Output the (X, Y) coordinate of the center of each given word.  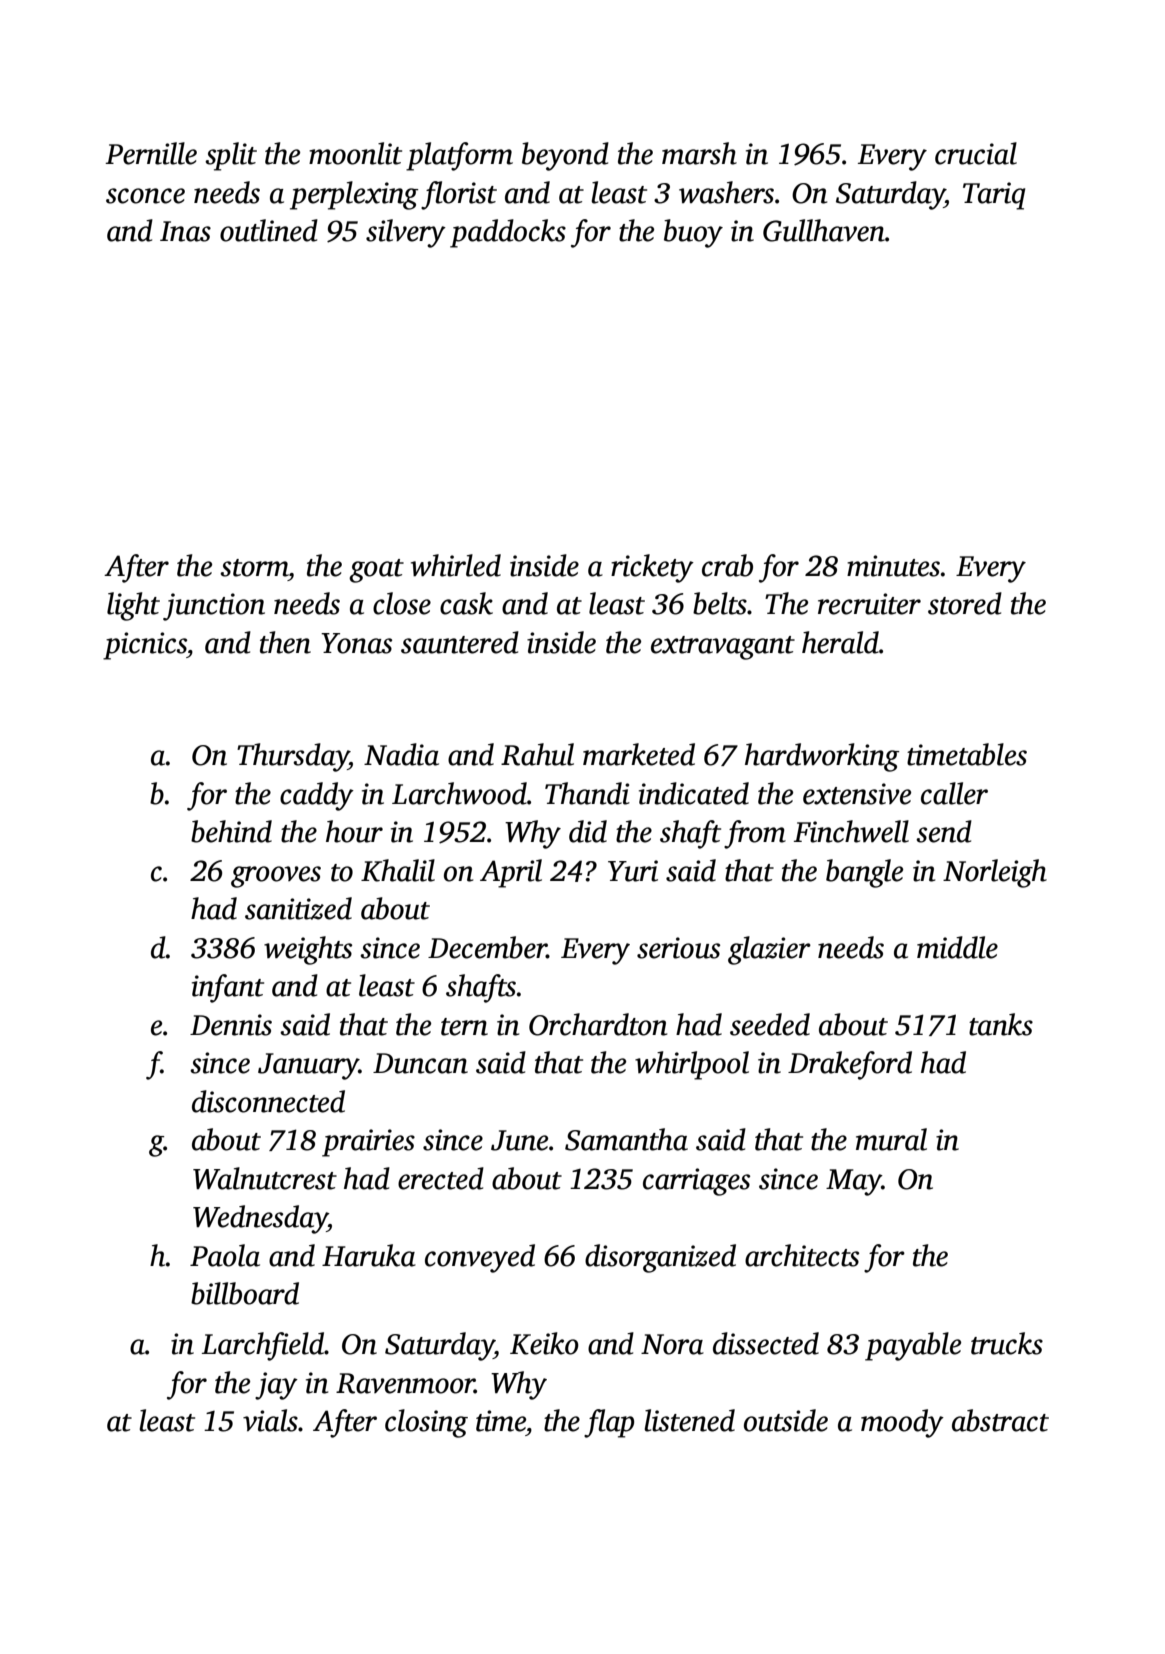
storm (254, 568)
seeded (770, 1024)
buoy (693, 233)
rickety (652, 568)
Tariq (994, 196)
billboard (245, 1293)
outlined (269, 230)
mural (891, 1139)
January (308, 1066)
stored (965, 603)
